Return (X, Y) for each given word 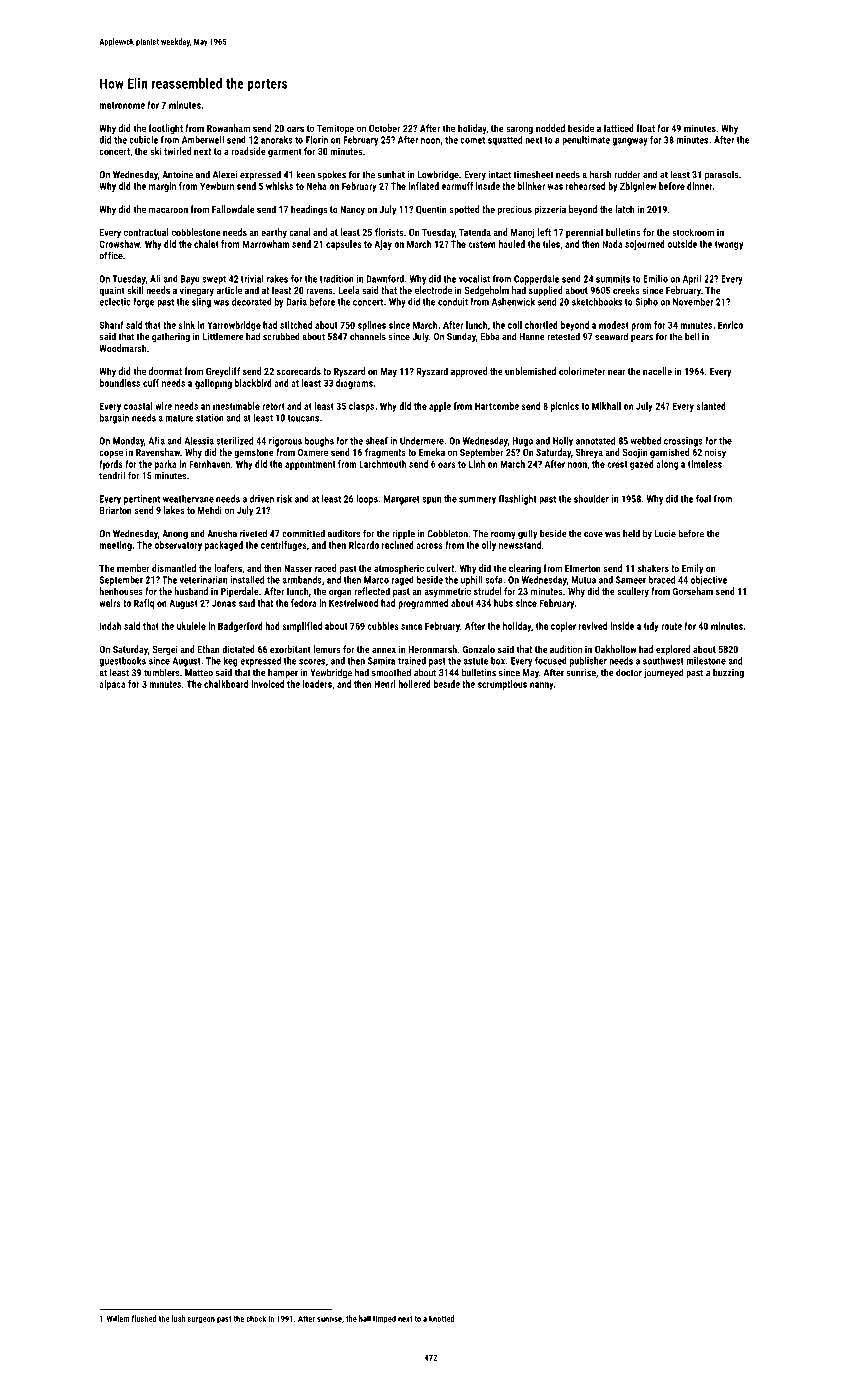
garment (285, 152)
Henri (384, 684)
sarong (519, 130)
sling (201, 303)
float (646, 128)
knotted (442, 1318)
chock (256, 1318)
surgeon (201, 1320)
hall (365, 1318)
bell (692, 336)
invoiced (267, 684)
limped (384, 1319)
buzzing (728, 674)
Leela (349, 290)
